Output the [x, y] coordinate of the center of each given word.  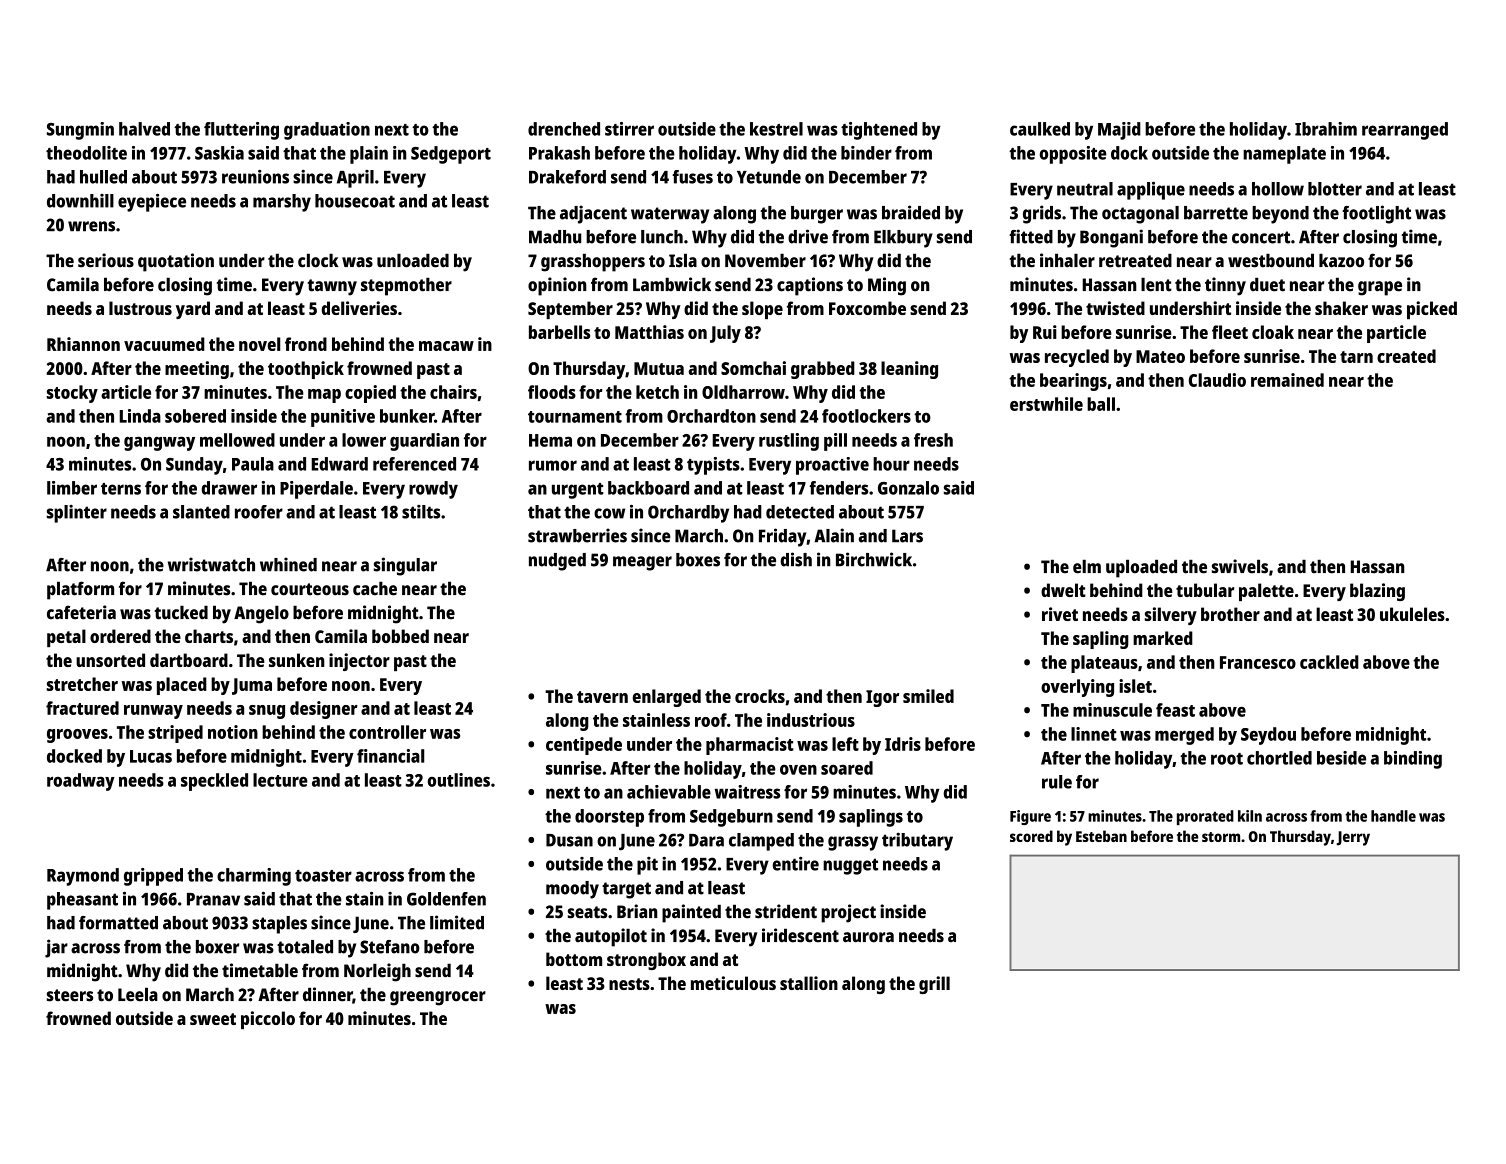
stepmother [406, 286]
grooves [77, 736]
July [725, 334]
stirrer [629, 129]
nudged [557, 562]
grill [934, 985]
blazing [1377, 592]
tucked [181, 612]
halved [144, 129]
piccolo [268, 1020]
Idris [903, 744]
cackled [1329, 662]
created [1406, 356]
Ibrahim [1326, 129]
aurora [868, 937]
